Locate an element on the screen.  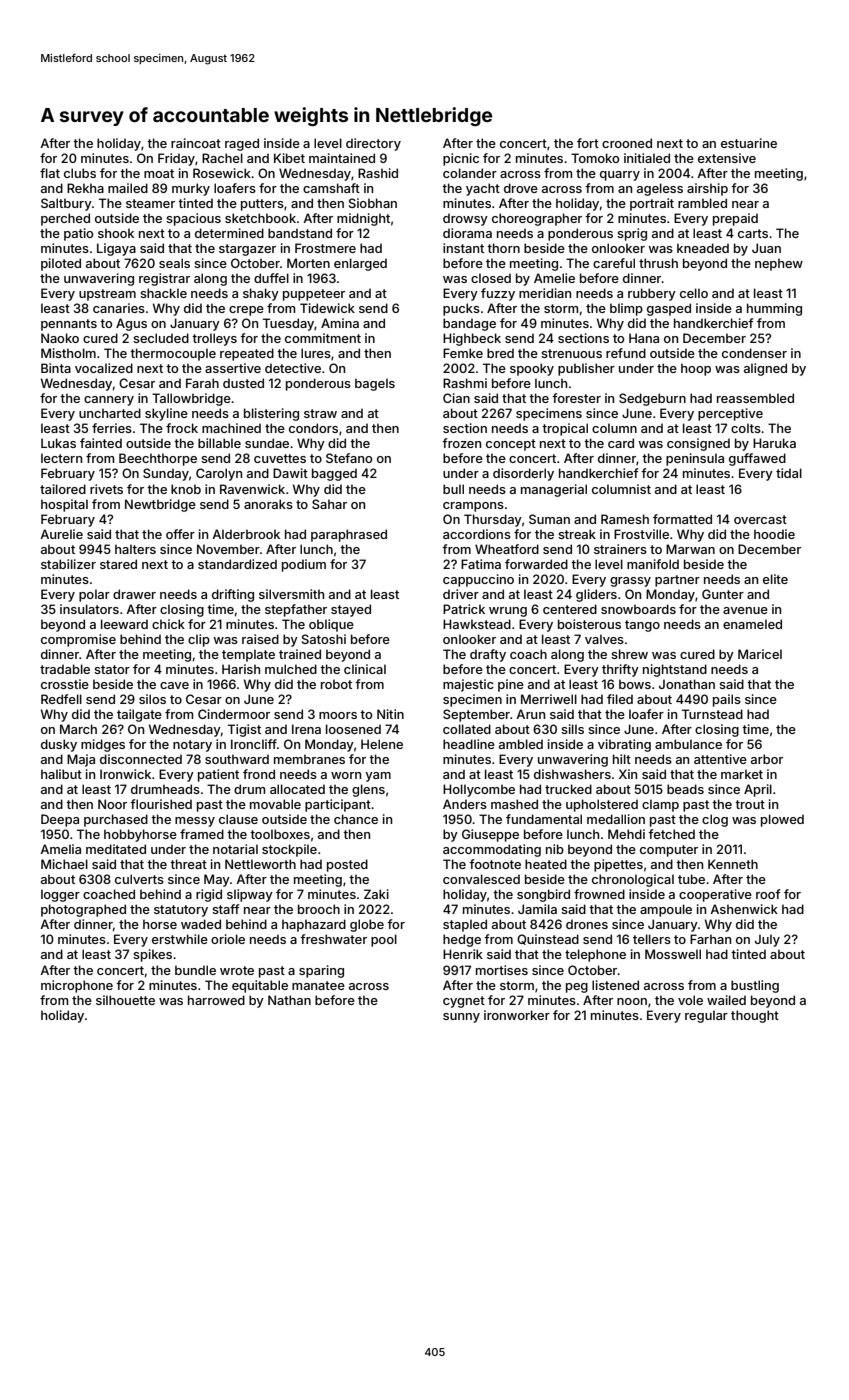
Fatima is located at coordinates (481, 564).
